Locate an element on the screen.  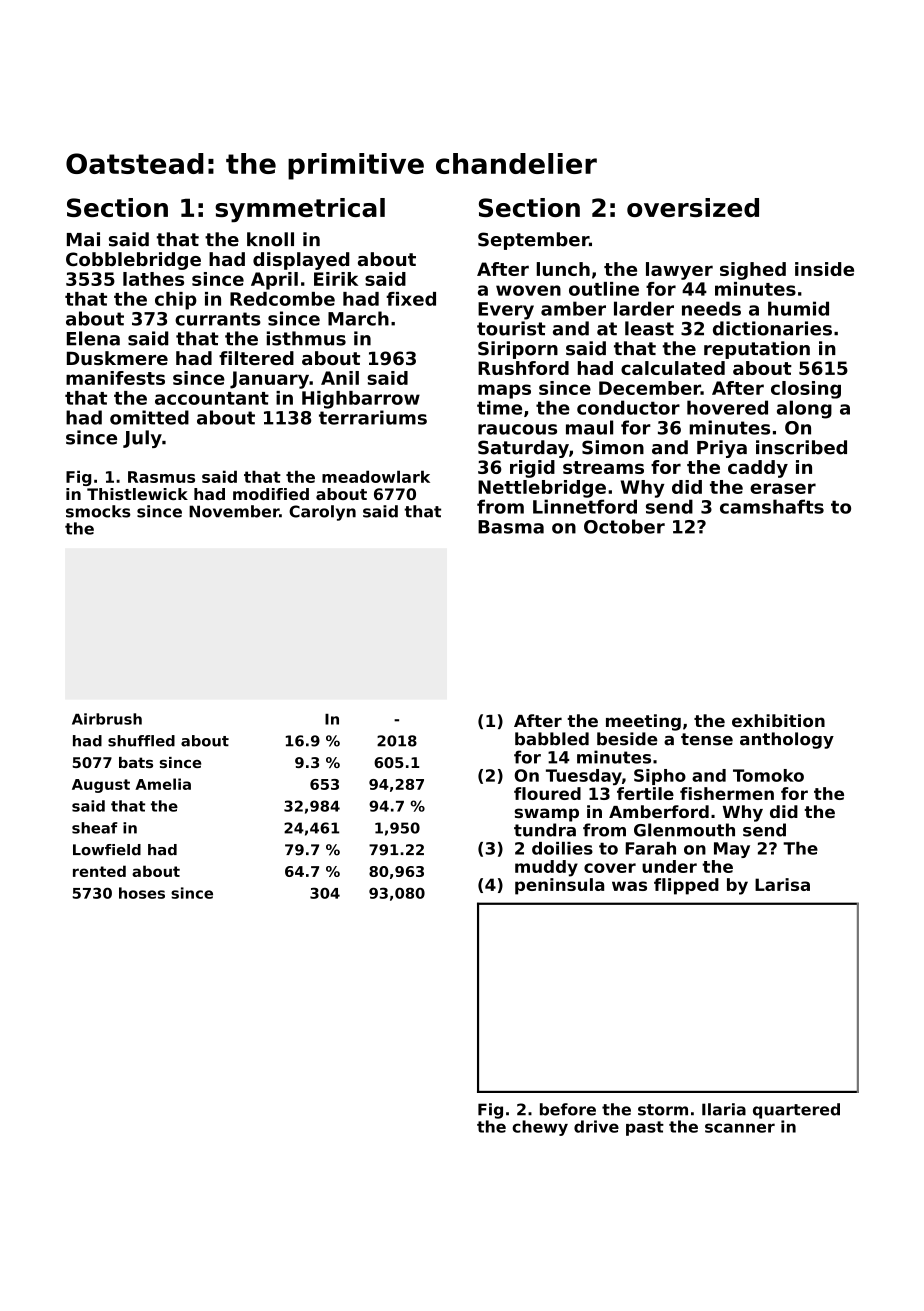
chewy is located at coordinates (540, 1128).
